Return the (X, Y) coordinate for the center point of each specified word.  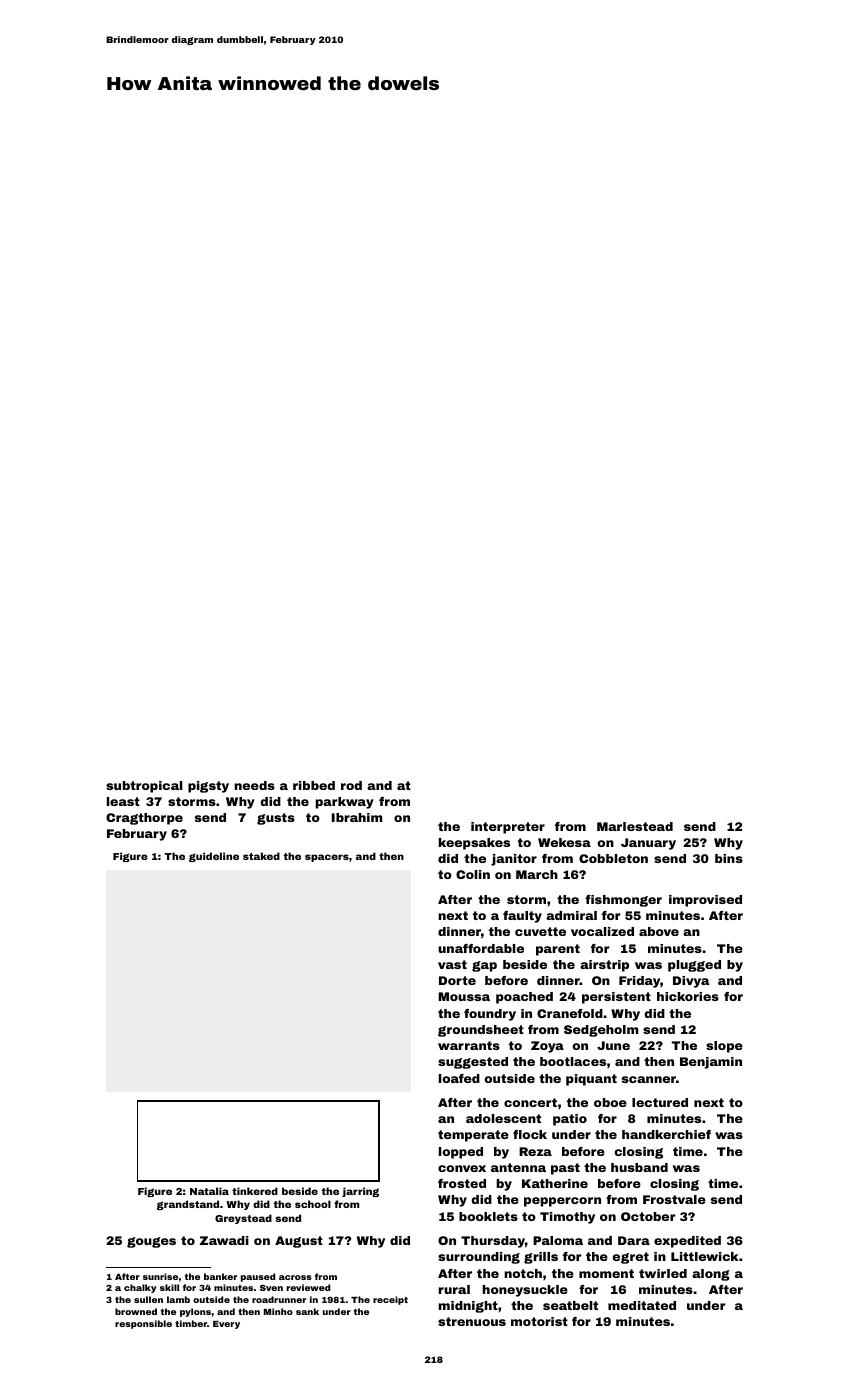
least (123, 801)
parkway (345, 803)
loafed (459, 1078)
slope (724, 1047)
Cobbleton (613, 858)
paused (258, 1277)
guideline (214, 857)
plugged (694, 966)
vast (452, 964)
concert (530, 1102)
